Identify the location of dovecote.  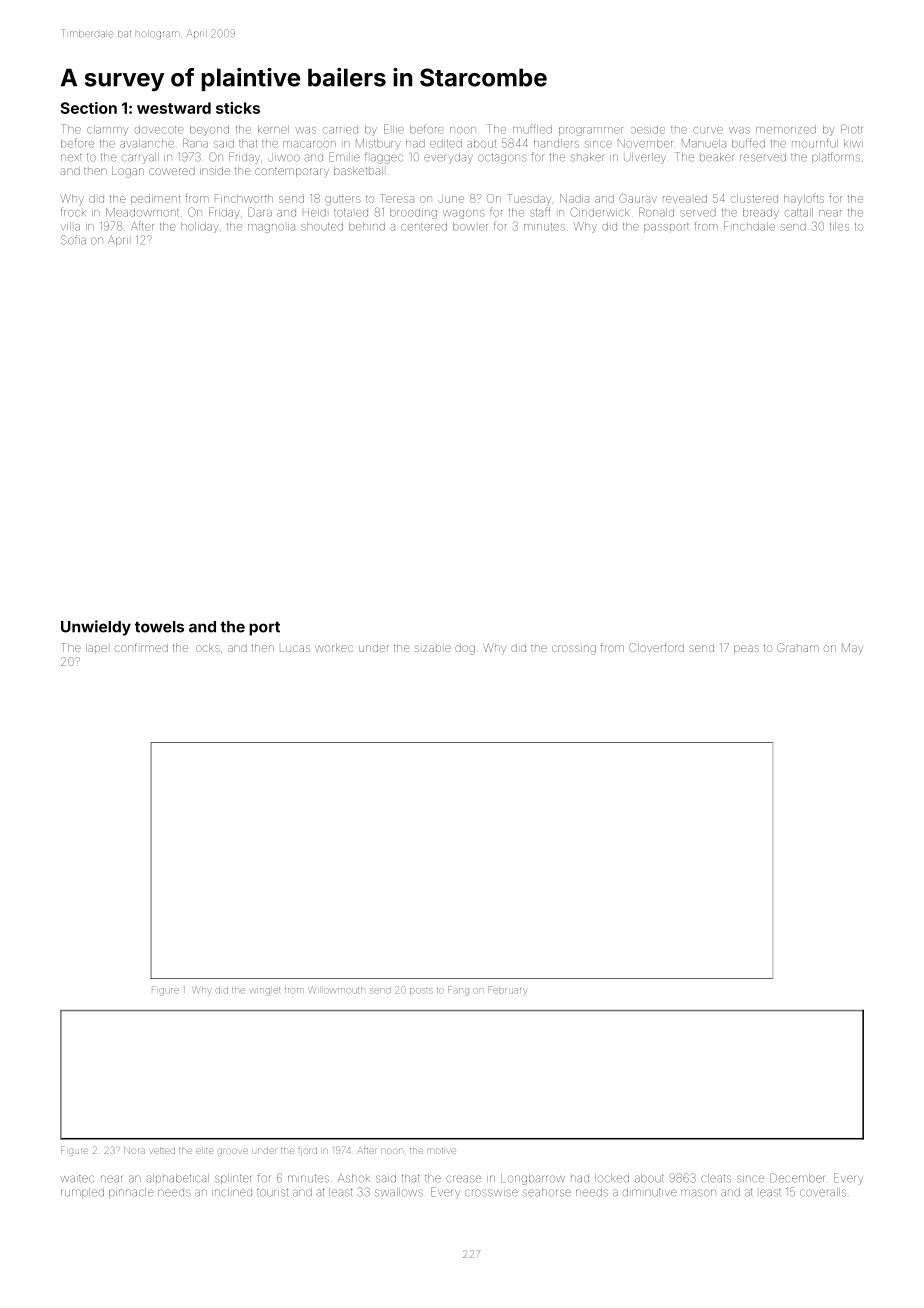
(159, 129).
